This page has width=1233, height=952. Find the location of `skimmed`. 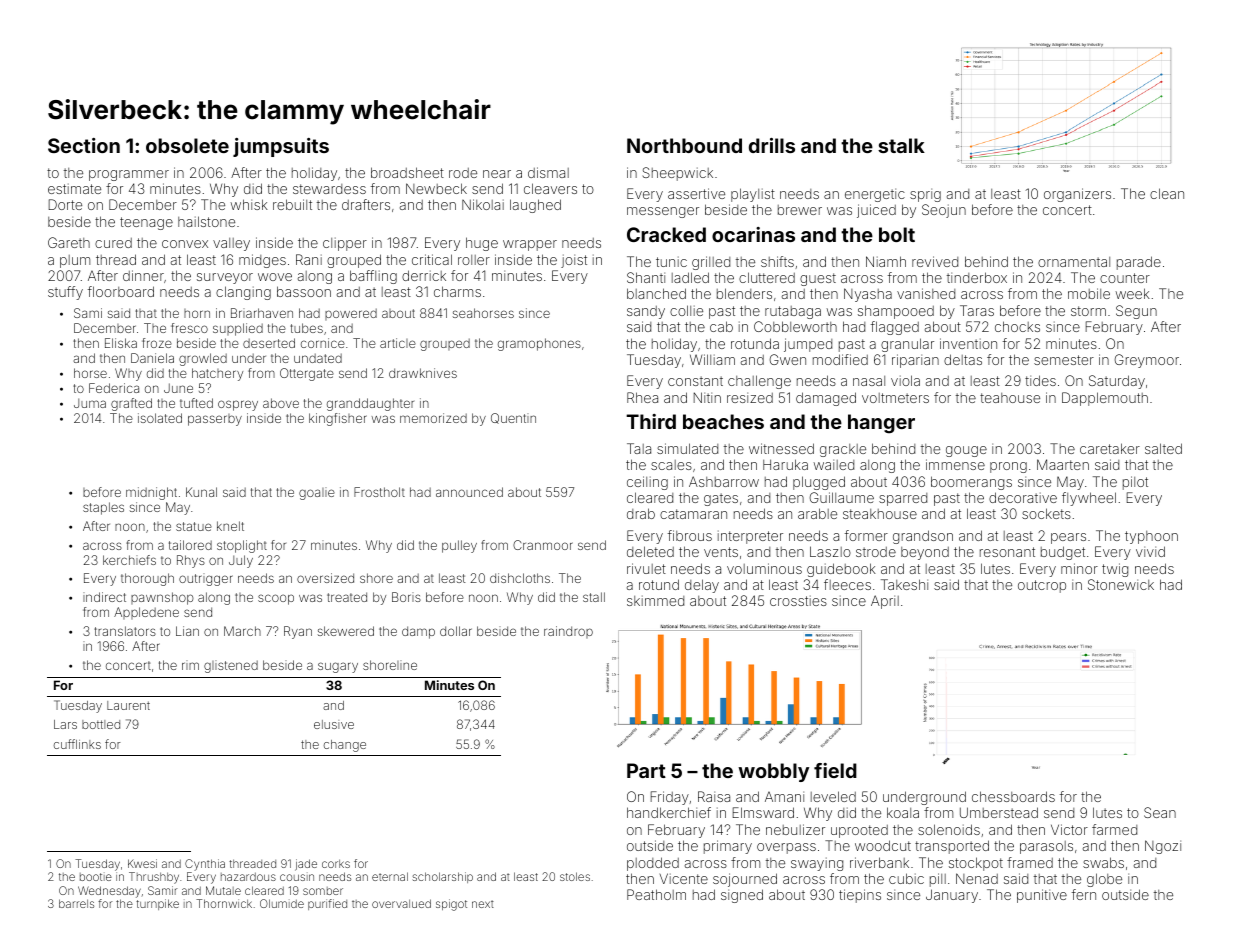

skimmed is located at coordinates (655, 601).
